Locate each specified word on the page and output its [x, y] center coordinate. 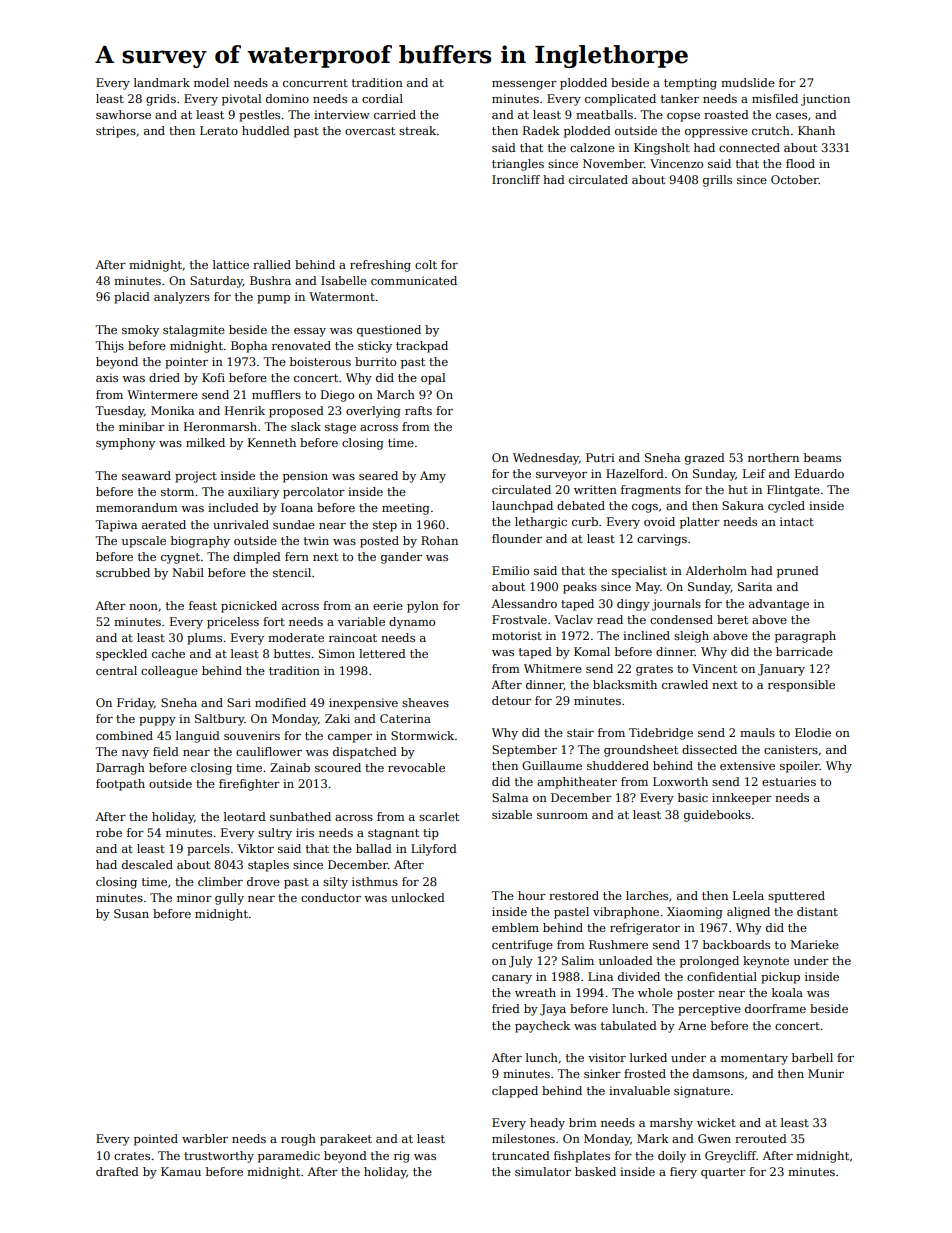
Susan [131, 913]
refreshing [380, 266]
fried [506, 1008]
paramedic [289, 1157]
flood [800, 163]
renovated [301, 345]
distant [817, 911]
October [795, 179]
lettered [382, 653]
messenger [524, 85]
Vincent [714, 668]
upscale [144, 542]
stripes [116, 132]
